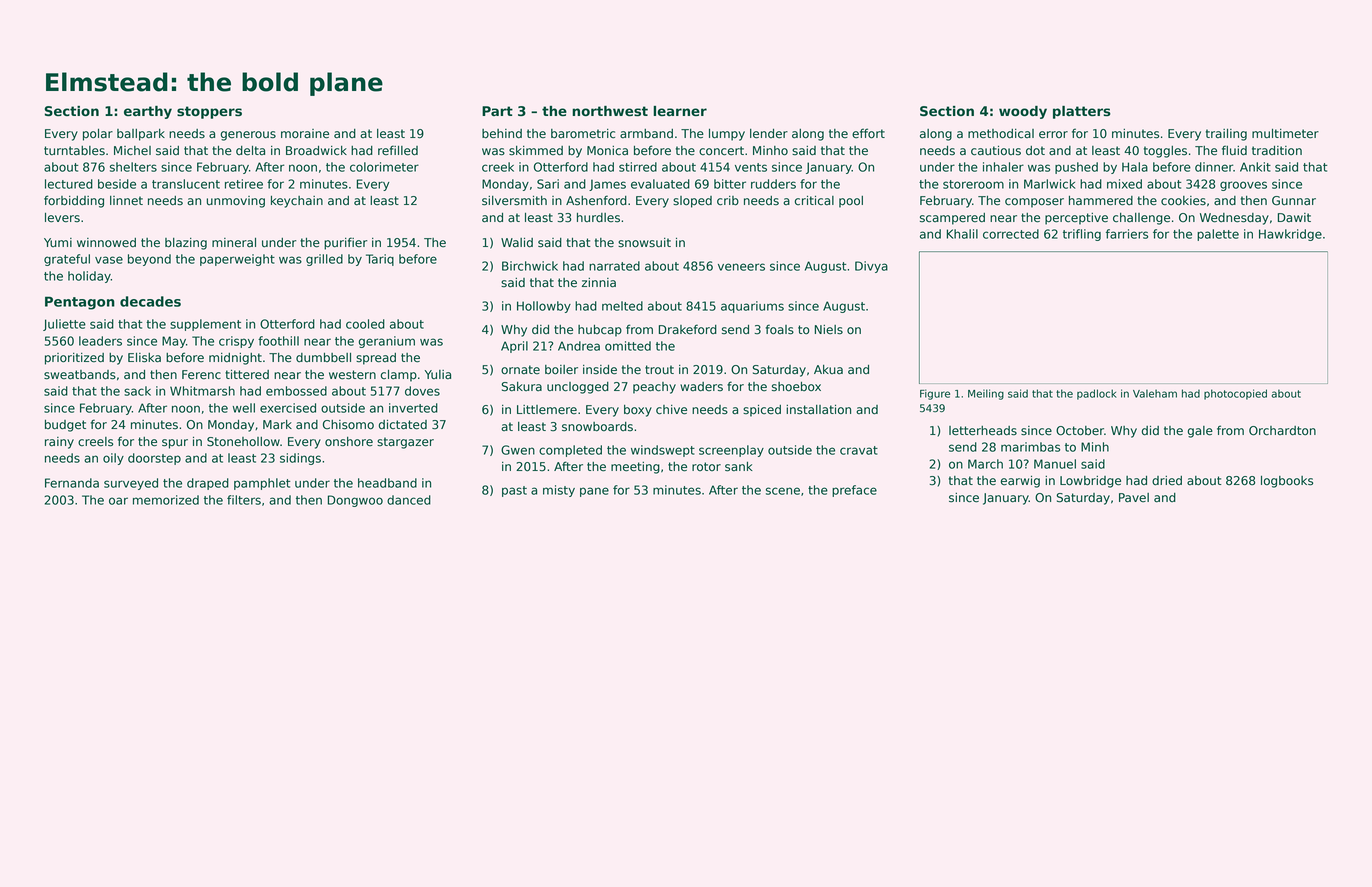 The width and height of the page is (1372, 887). Describe the element at coordinates (380, 260) in the page. I see `Tariq` at that location.
